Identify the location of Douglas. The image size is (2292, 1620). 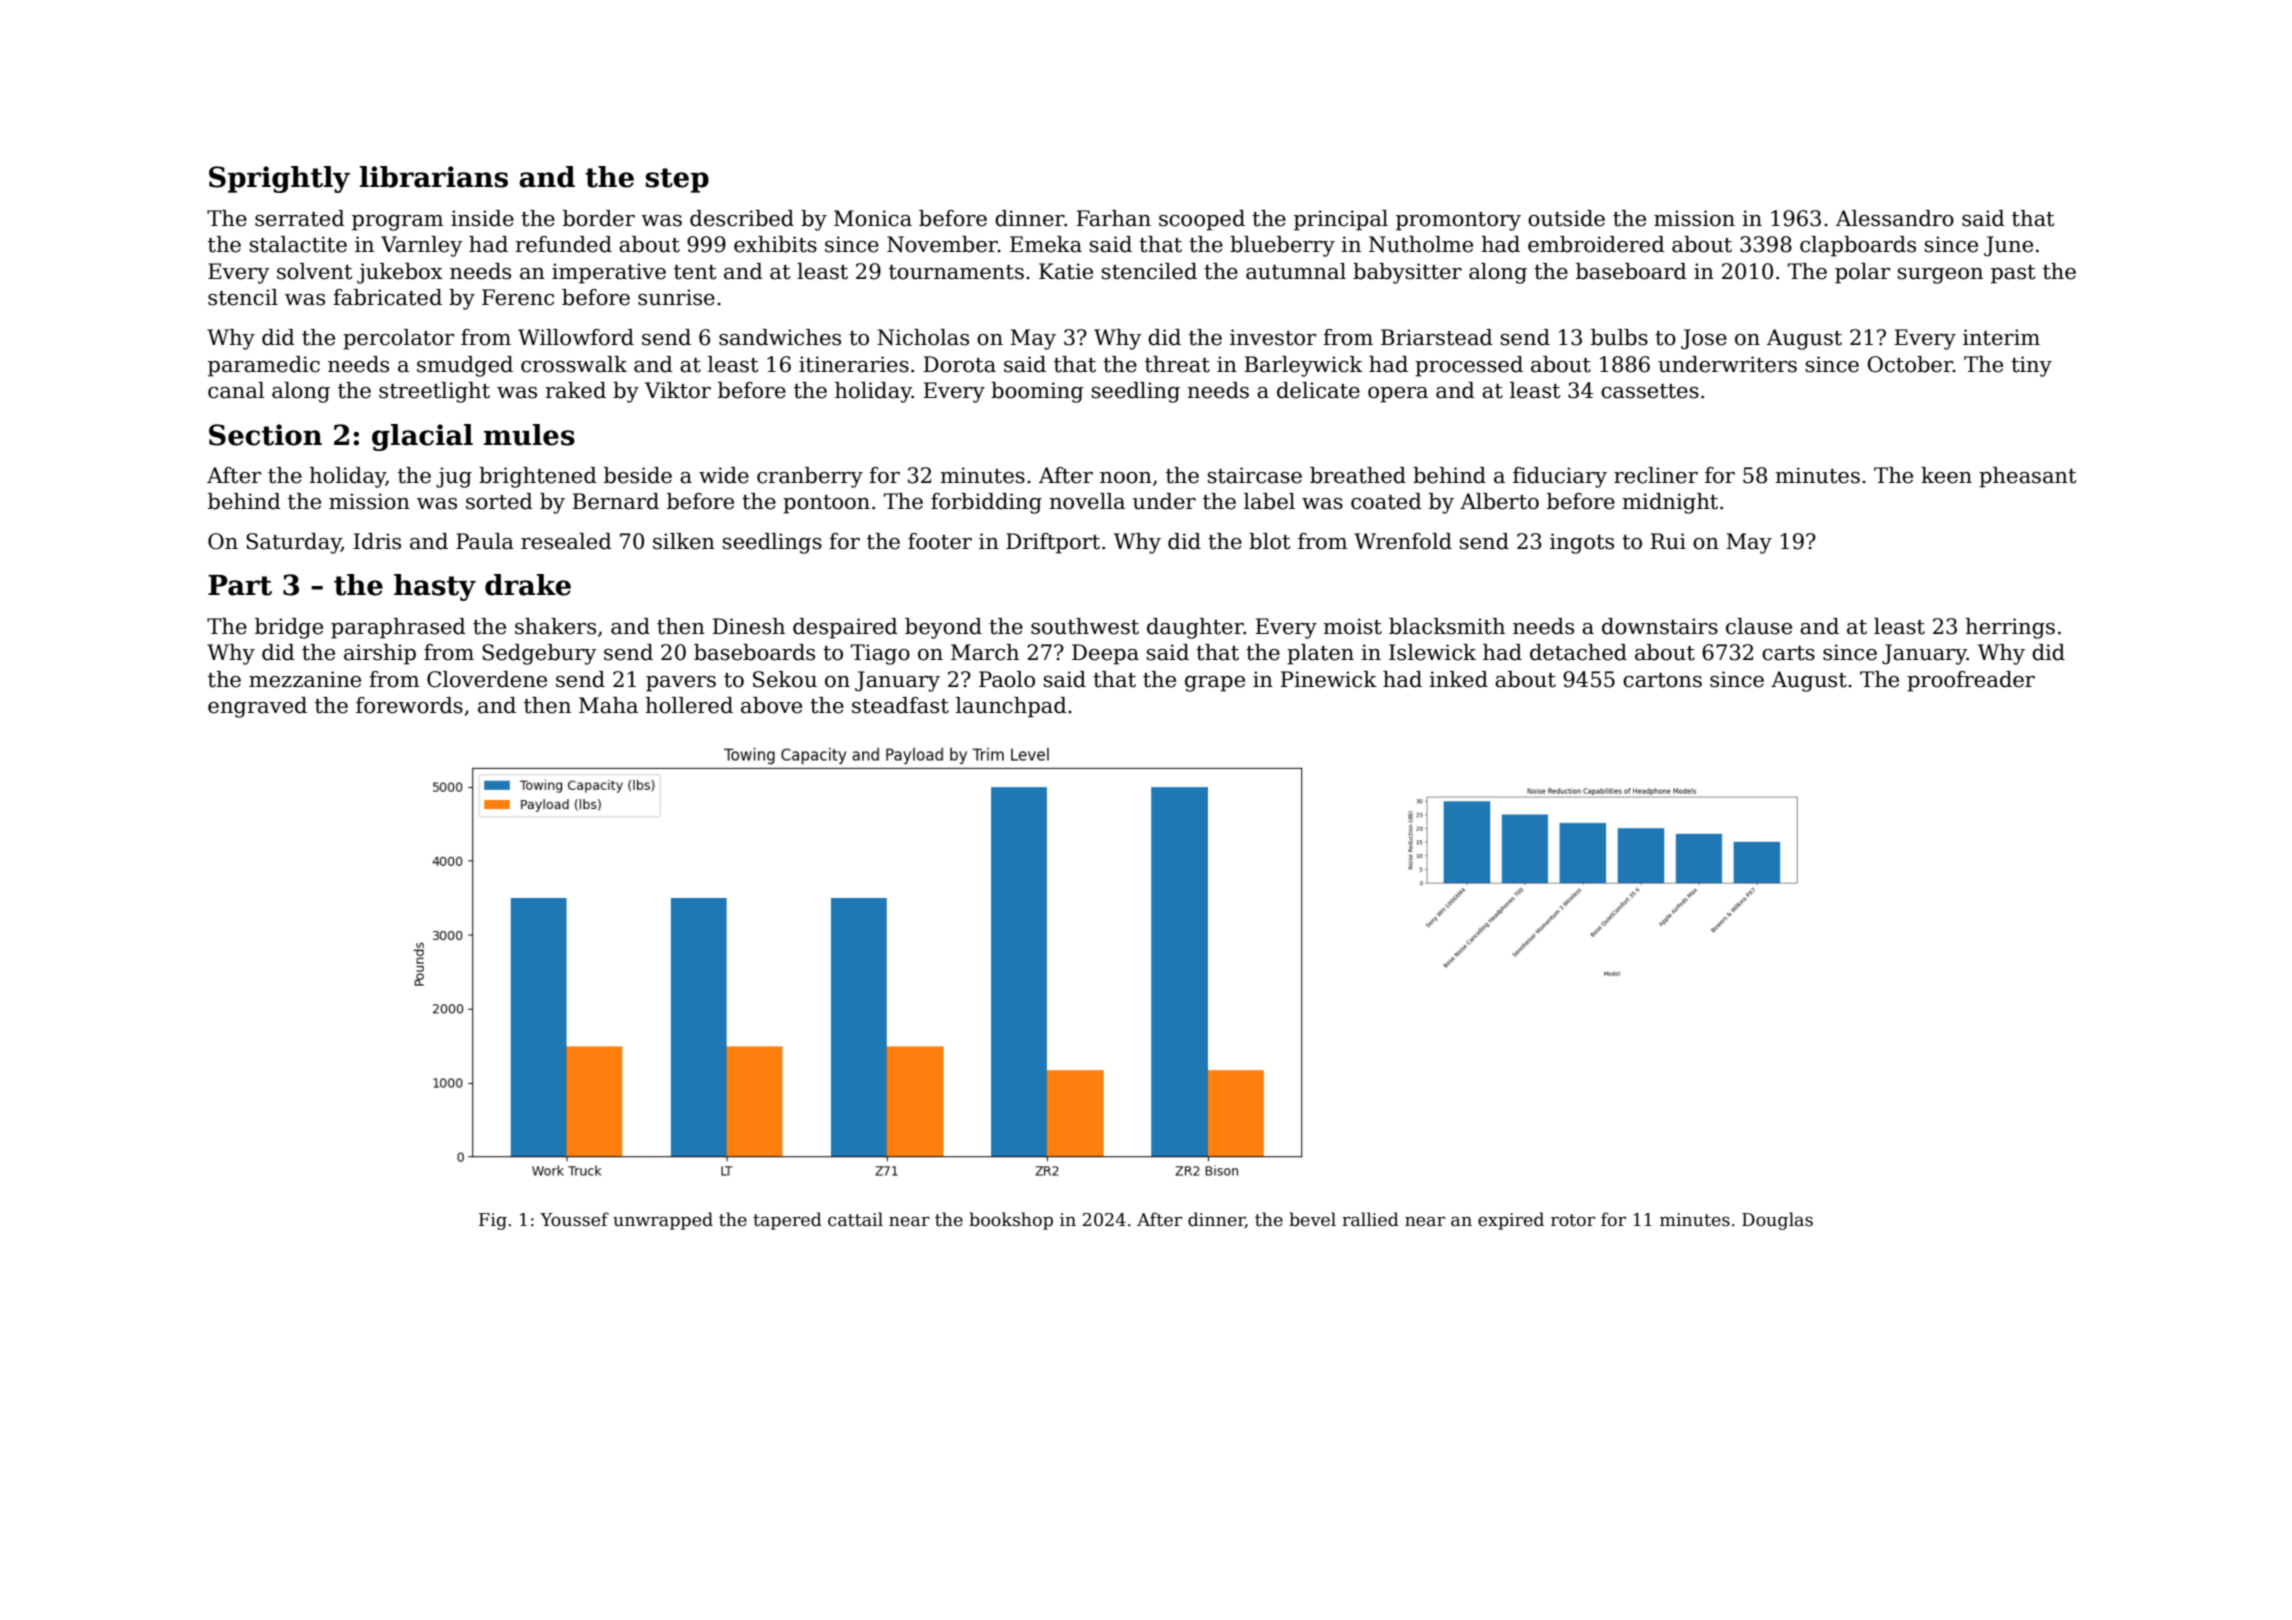
(1777, 1221).
